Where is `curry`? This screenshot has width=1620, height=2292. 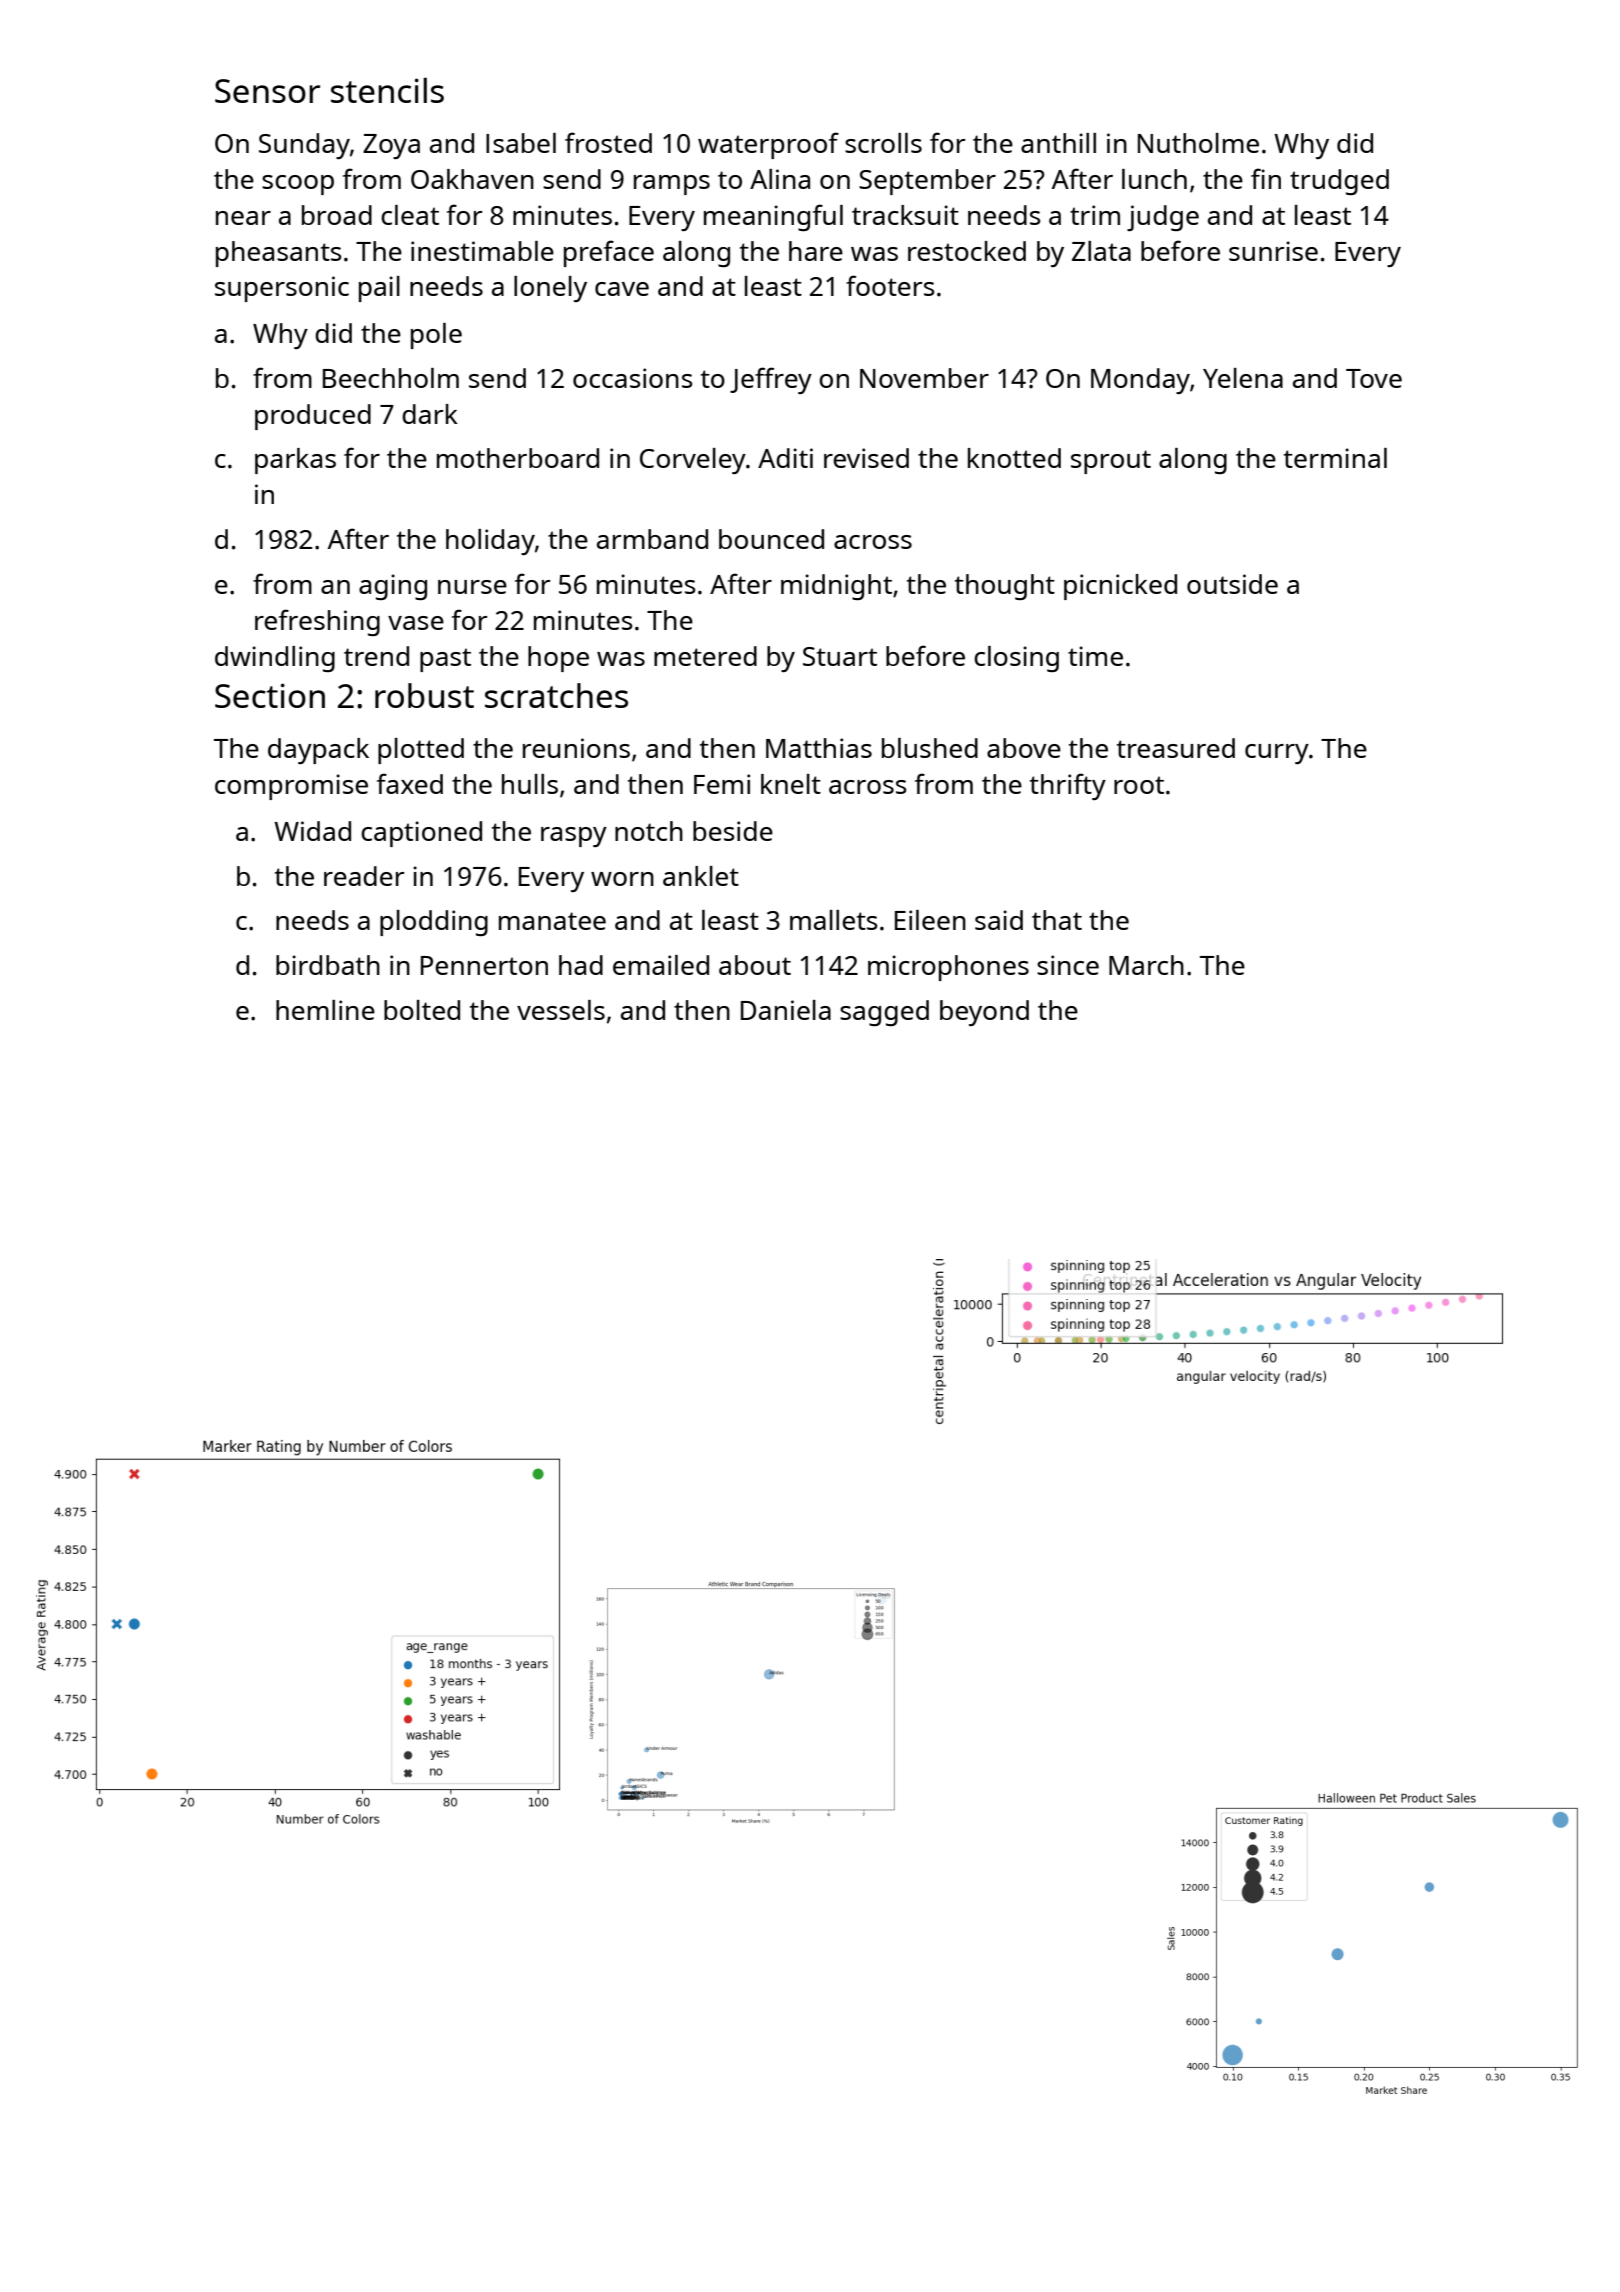 curry is located at coordinates (1277, 754).
